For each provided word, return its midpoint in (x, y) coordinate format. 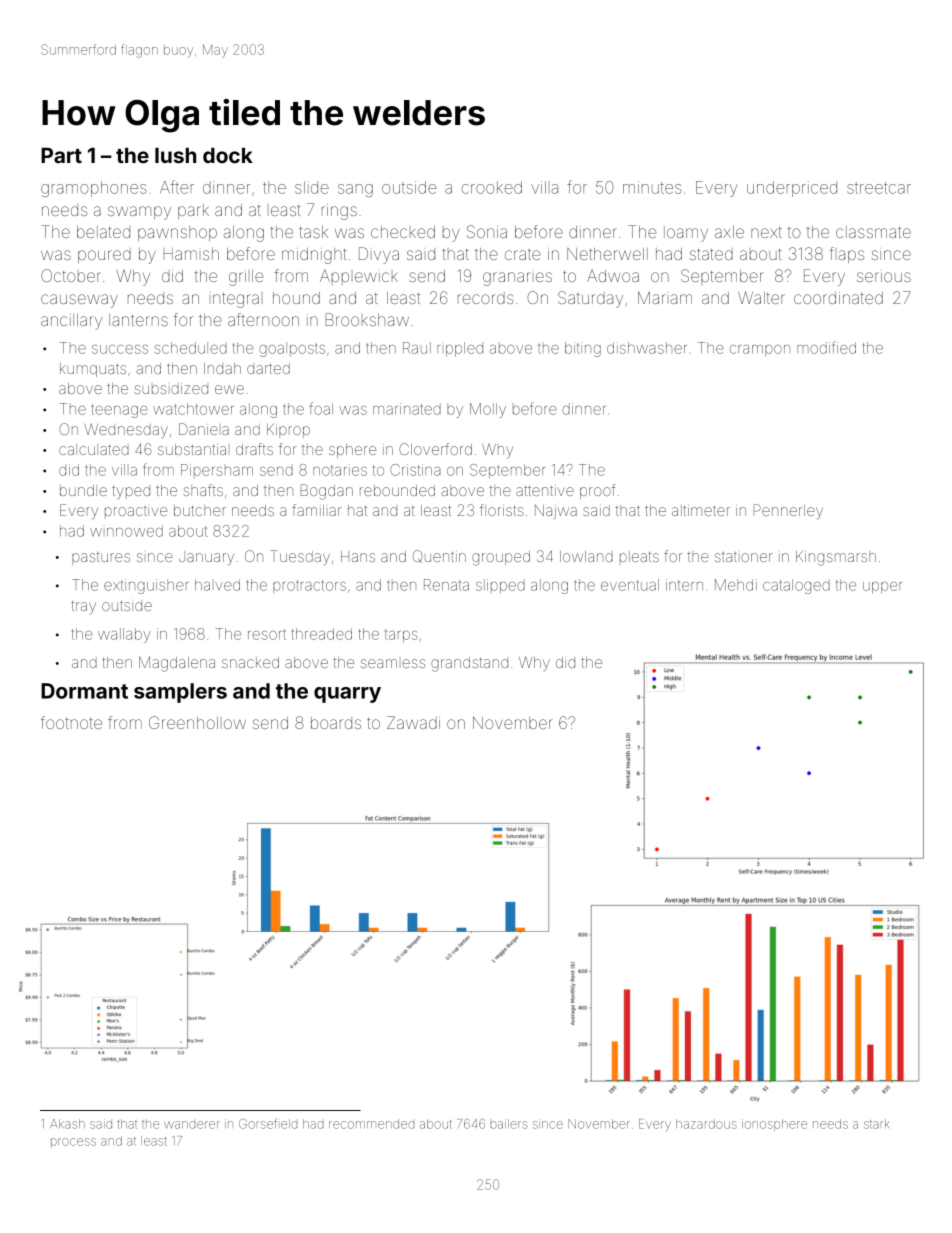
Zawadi (413, 722)
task (313, 232)
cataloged (796, 586)
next (766, 232)
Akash (67, 1124)
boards (336, 723)
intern (684, 585)
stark (876, 1124)
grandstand (469, 664)
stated (711, 254)
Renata (446, 585)
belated (103, 232)
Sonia (487, 231)
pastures (101, 558)
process (73, 1142)
